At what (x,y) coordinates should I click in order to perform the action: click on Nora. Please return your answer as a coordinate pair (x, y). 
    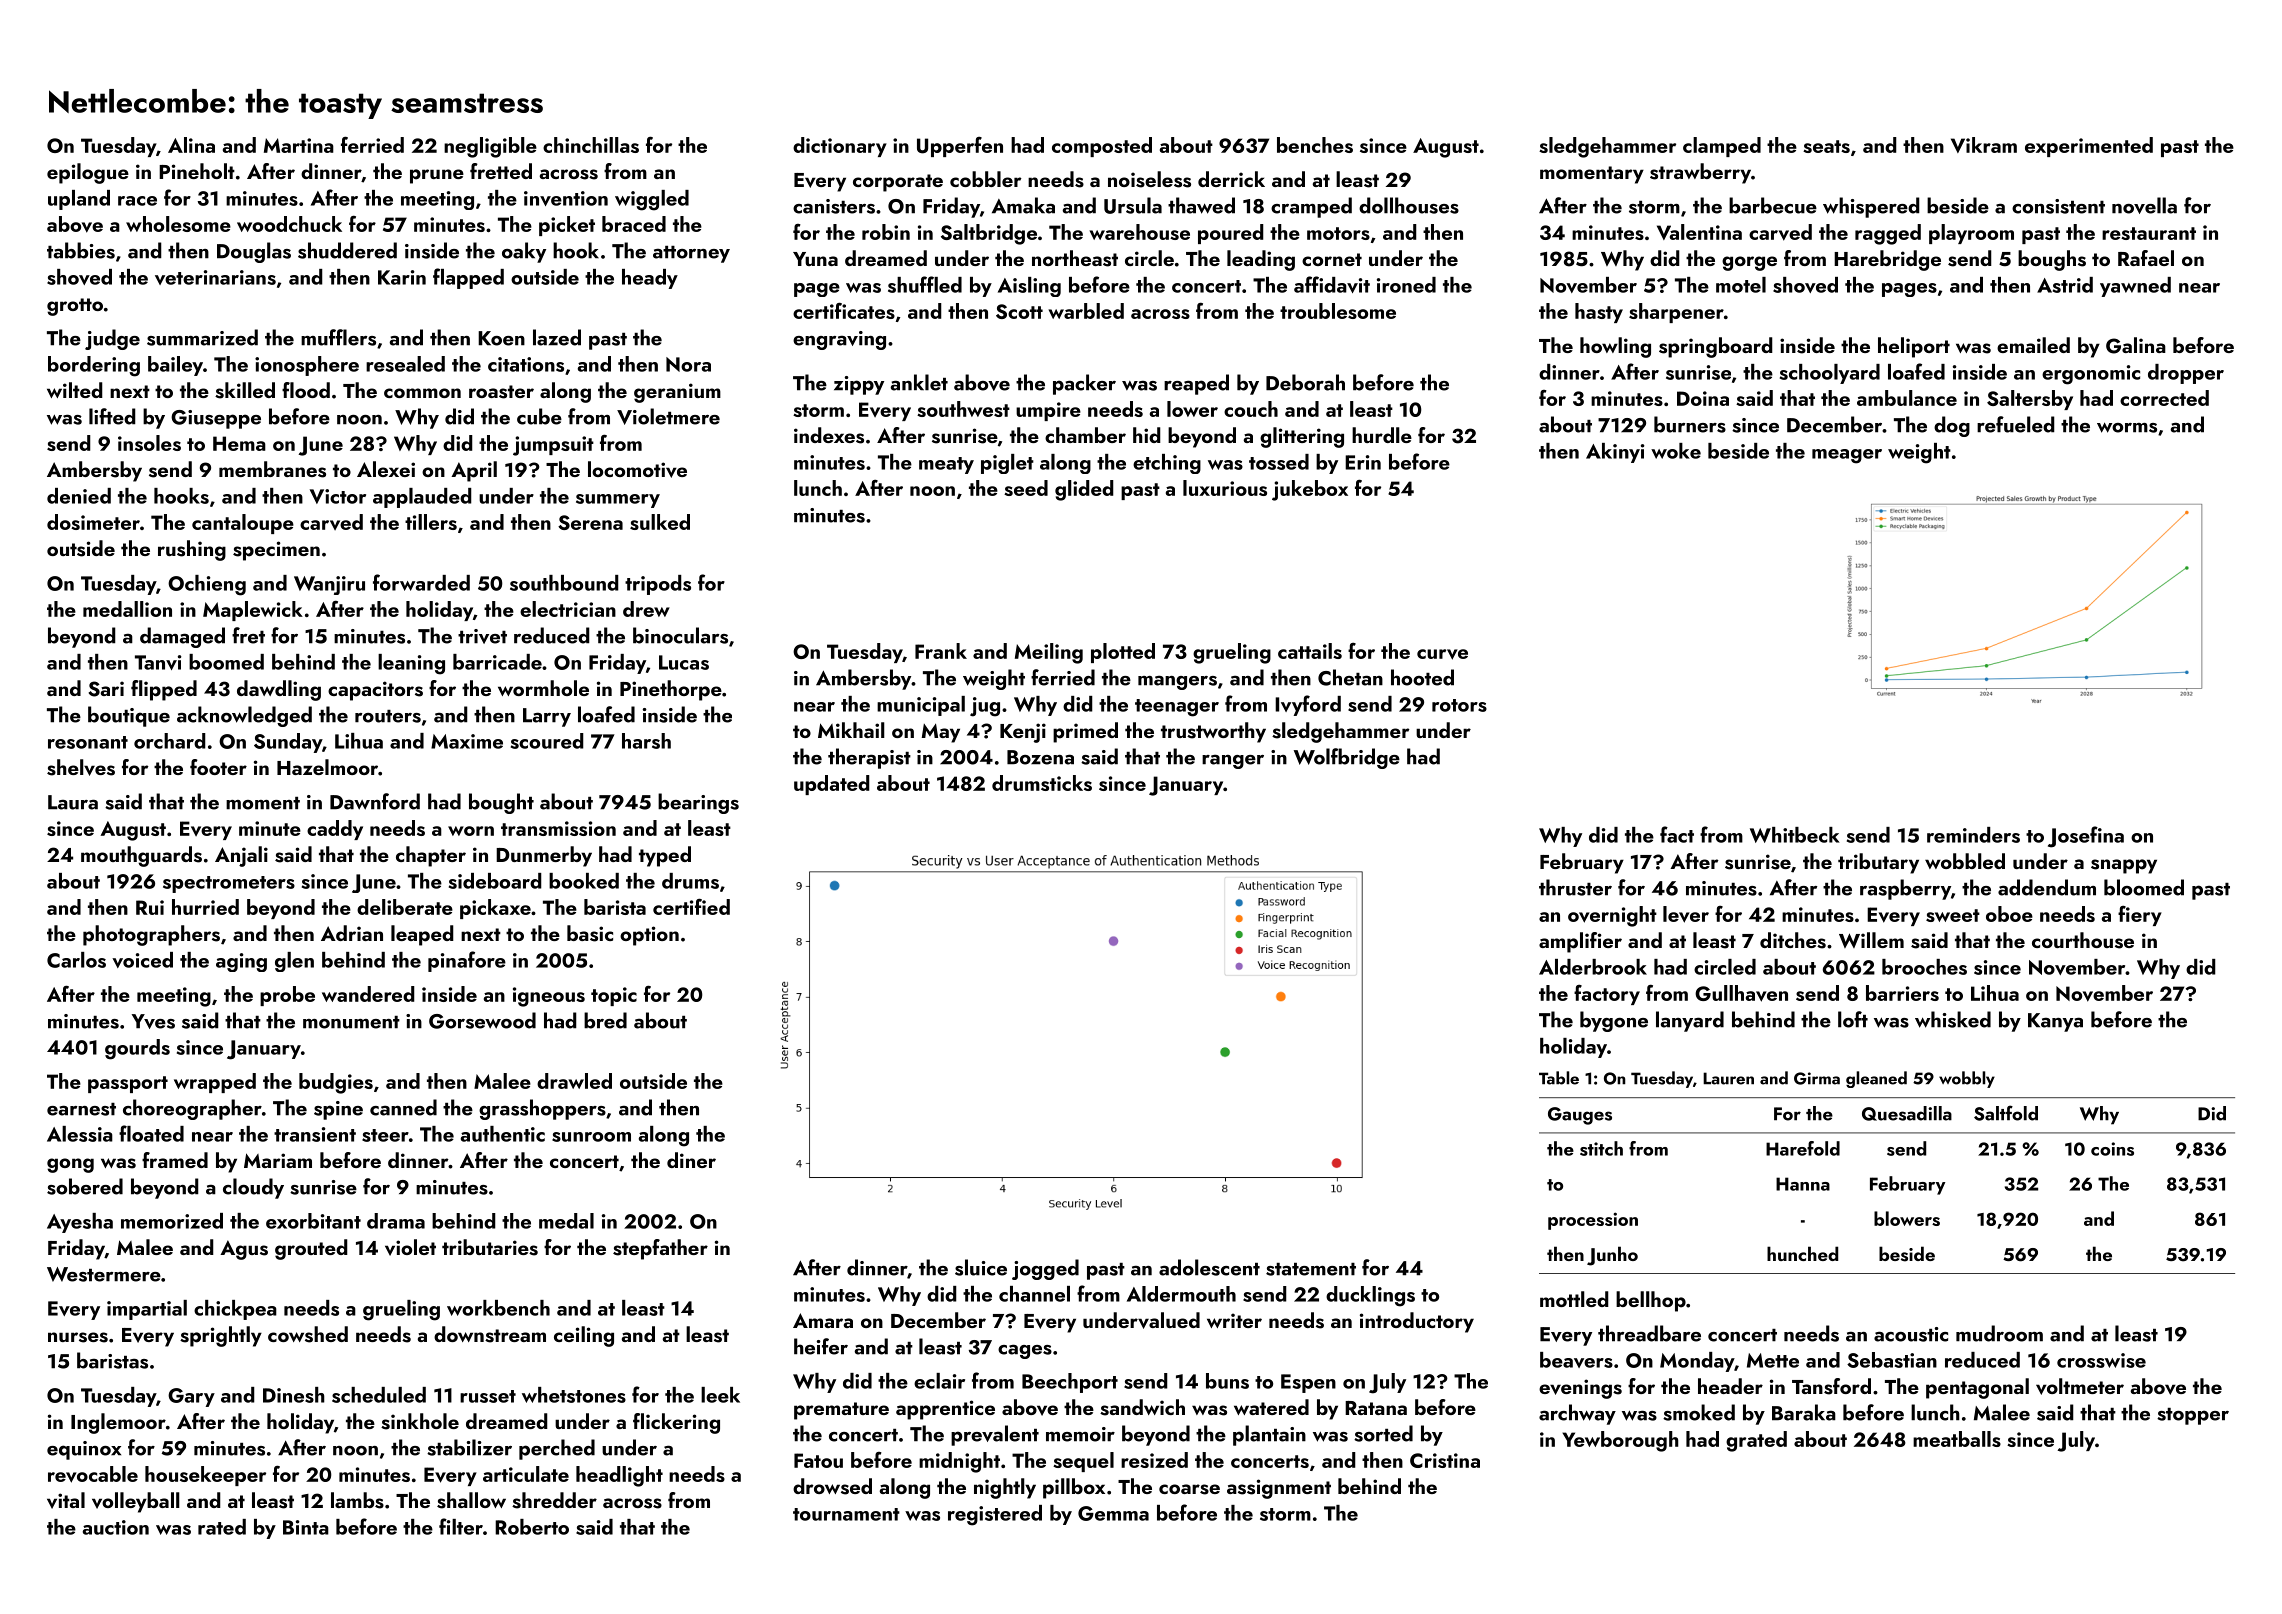
    Looking at the image, I should click on (688, 364).
